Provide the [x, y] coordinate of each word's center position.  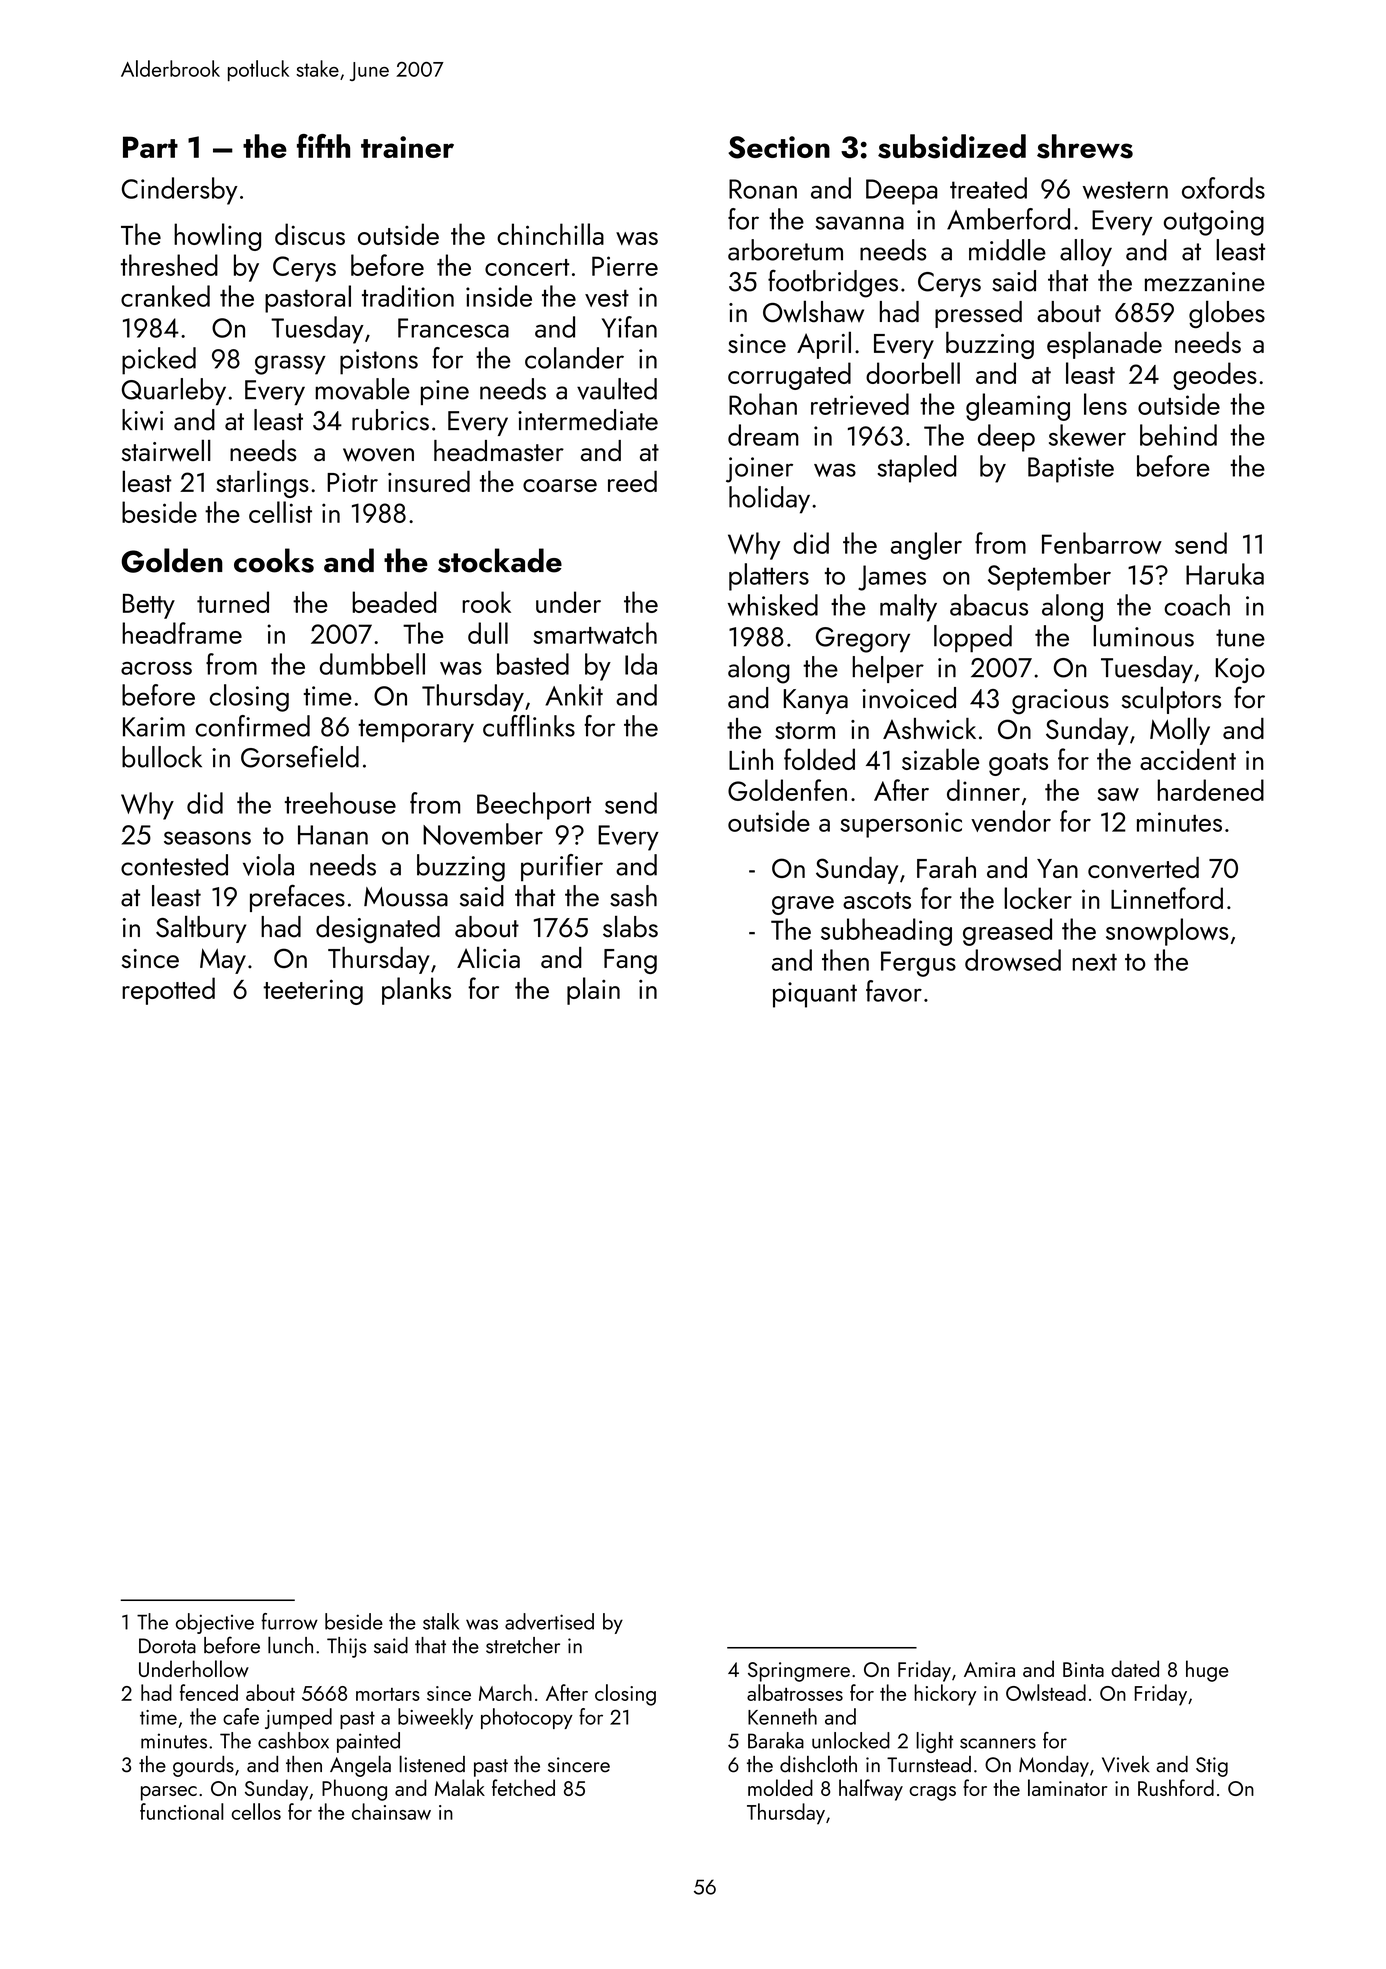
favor [894, 991]
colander [574, 358]
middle [1007, 250]
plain [593, 991]
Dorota [167, 1646]
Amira [989, 1669]
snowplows [1167, 932]
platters [769, 577]
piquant [815, 995]
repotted [168, 991]
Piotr [352, 482]
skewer [1087, 435]
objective [215, 1623]
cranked [165, 296]
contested [174, 865]
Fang [630, 961]
